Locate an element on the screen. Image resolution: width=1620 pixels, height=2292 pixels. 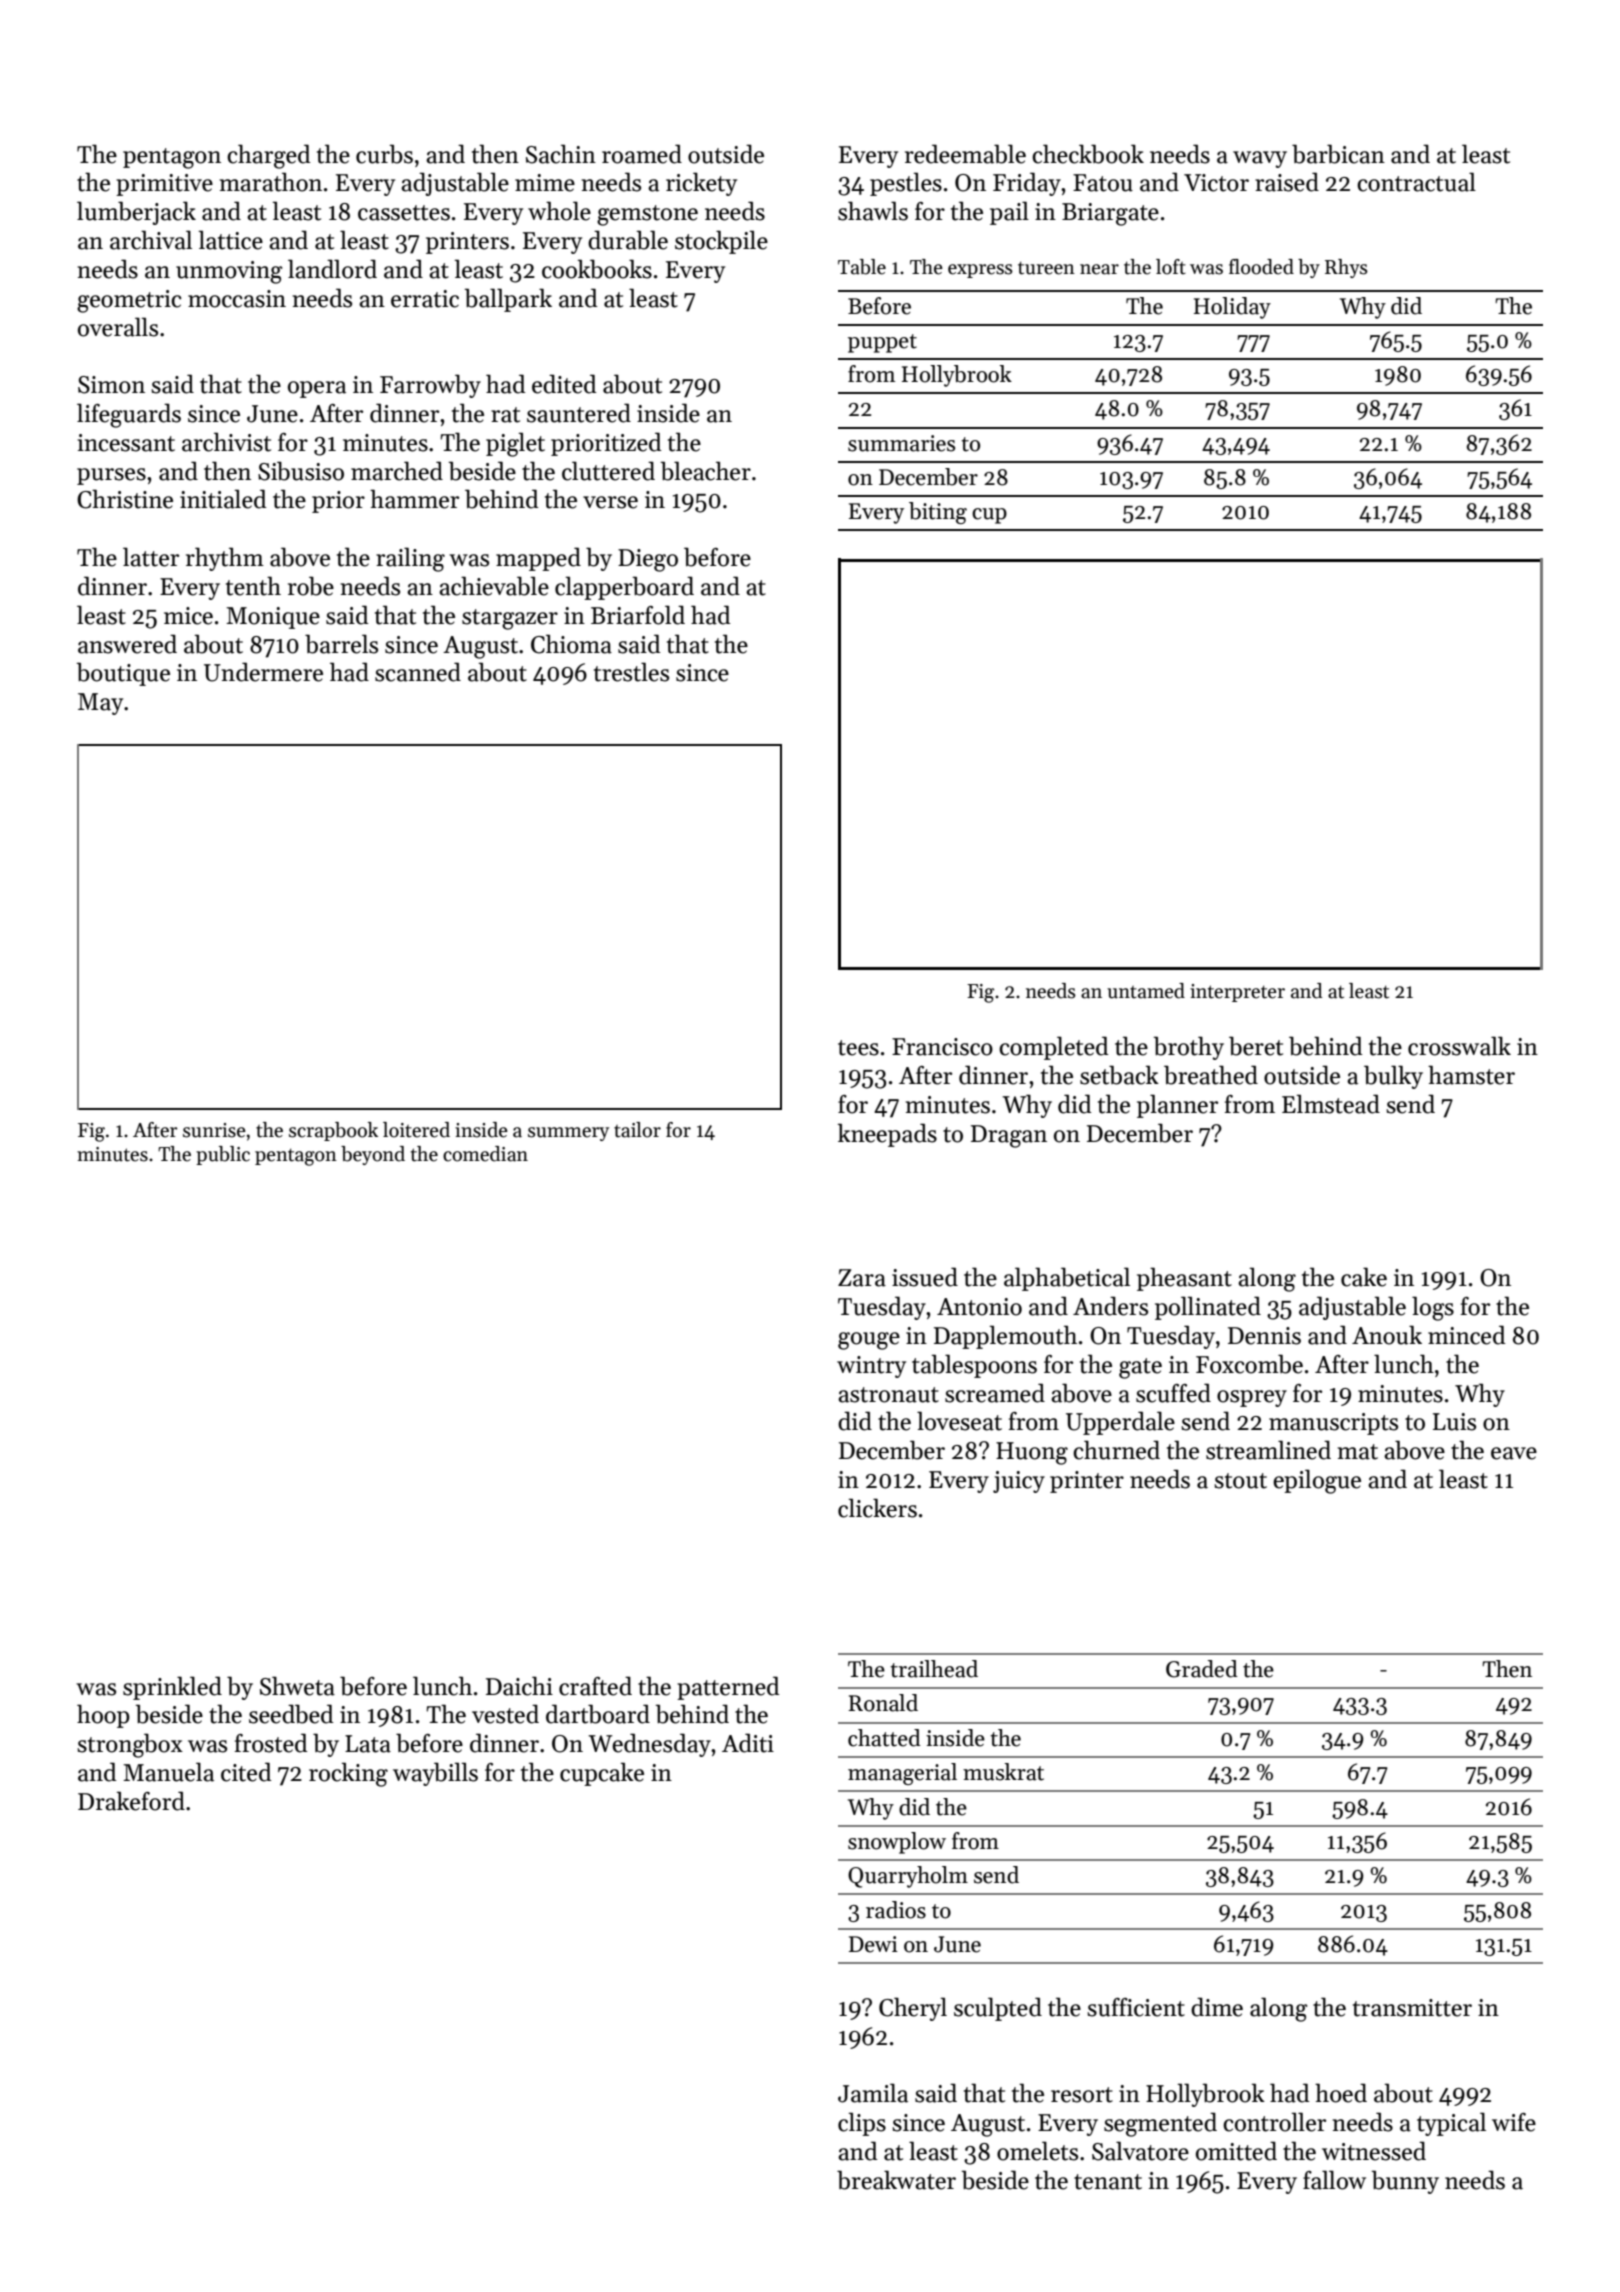
Shweta is located at coordinates (297, 1686).
